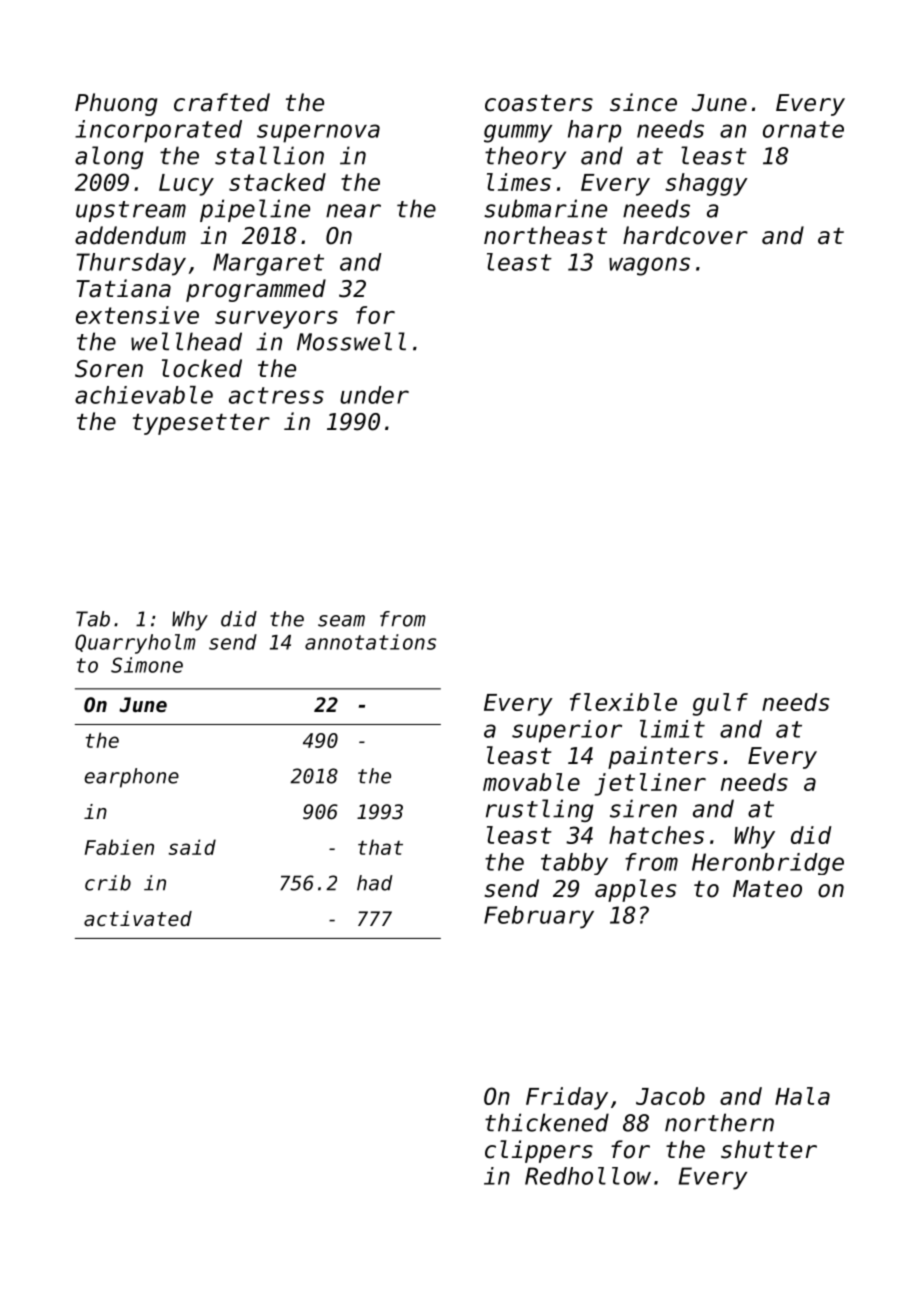  What do you see at coordinates (685, 235) in the image?
I see `hardcover` at bounding box center [685, 235].
